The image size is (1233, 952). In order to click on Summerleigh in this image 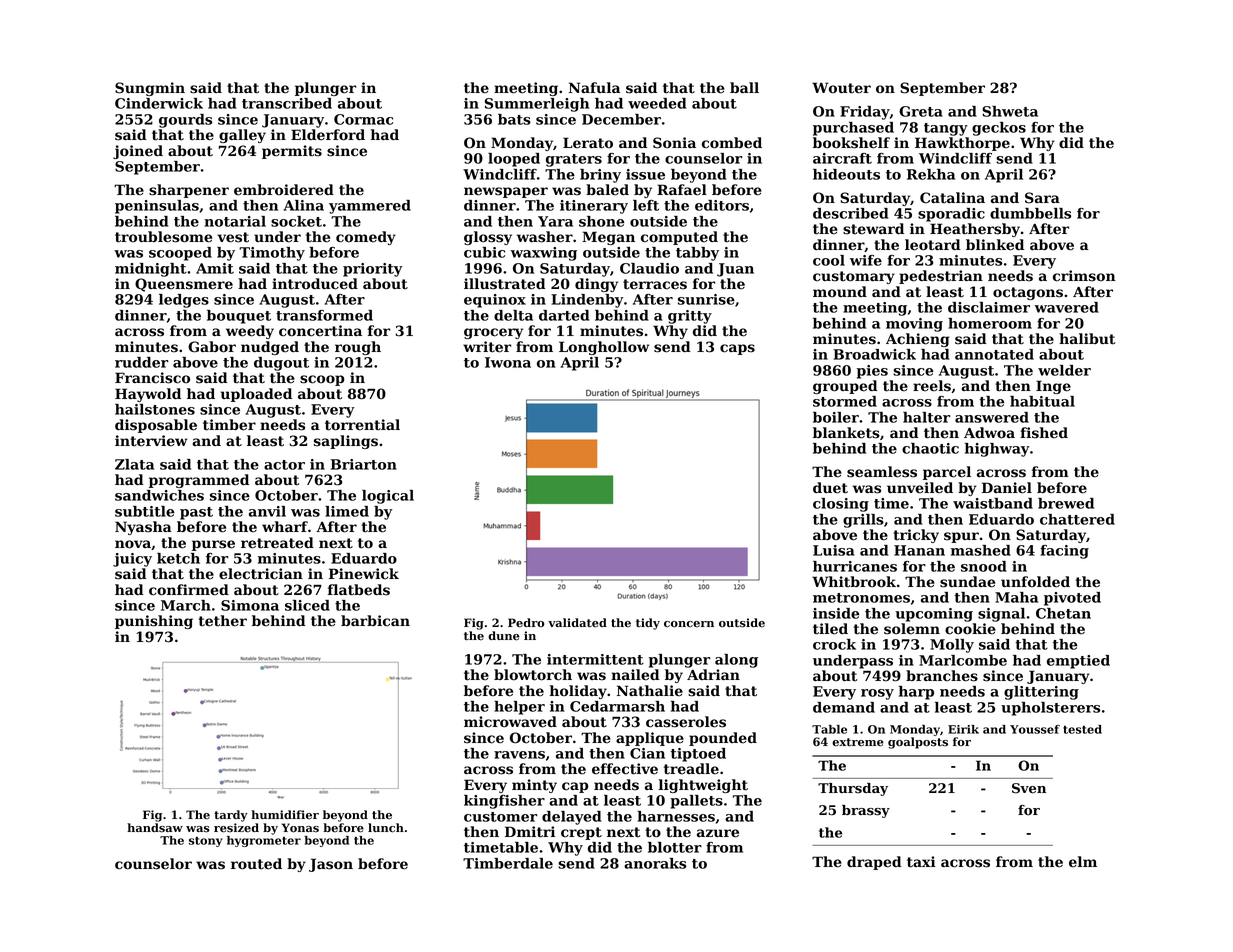, I will do `click(537, 105)`.
